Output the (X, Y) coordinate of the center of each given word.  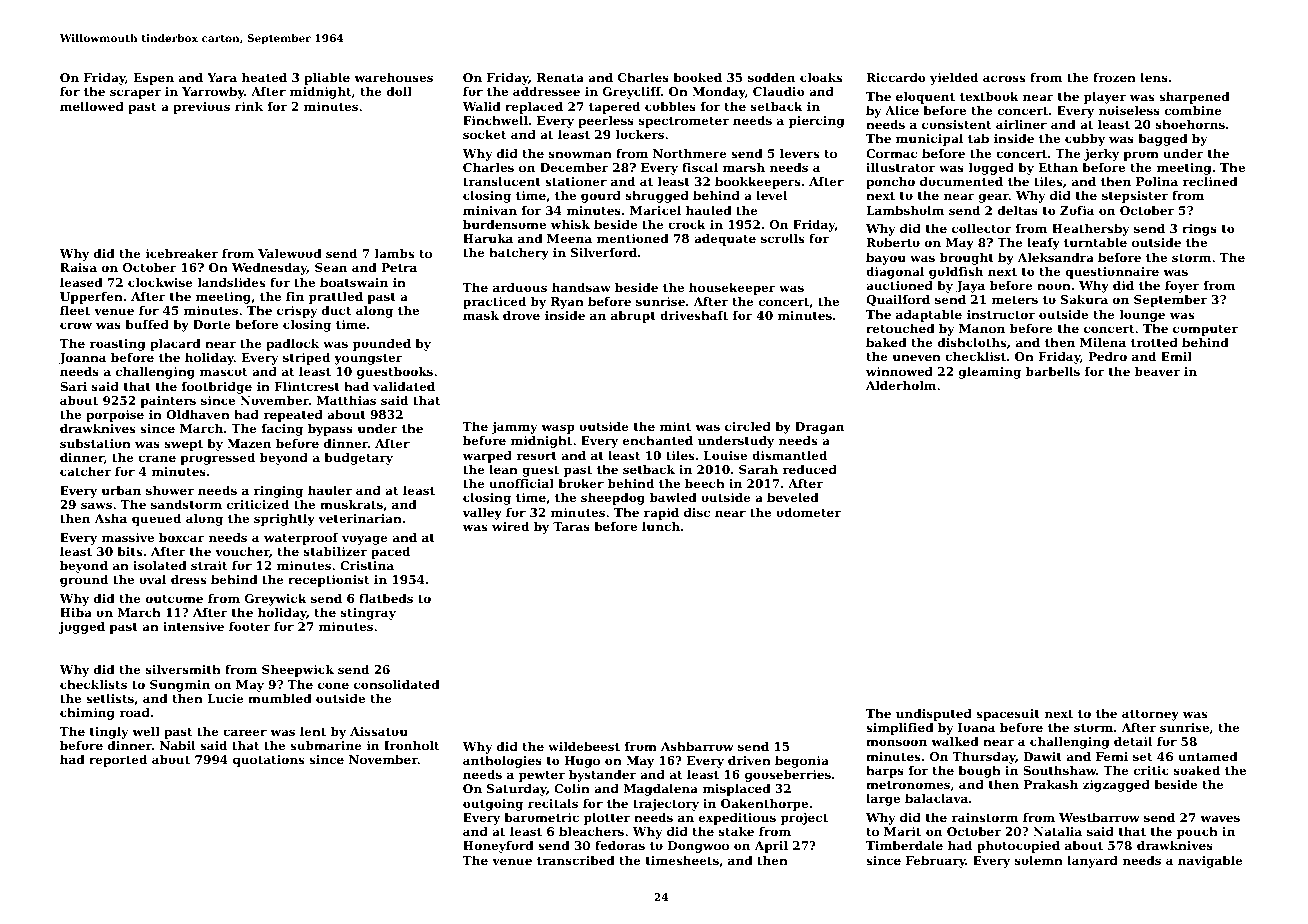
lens (1154, 77)
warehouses (393, 77)
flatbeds (386, 598)
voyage (365, 540)
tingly (109, 733)
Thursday (984, 758)
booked (697, 77)
